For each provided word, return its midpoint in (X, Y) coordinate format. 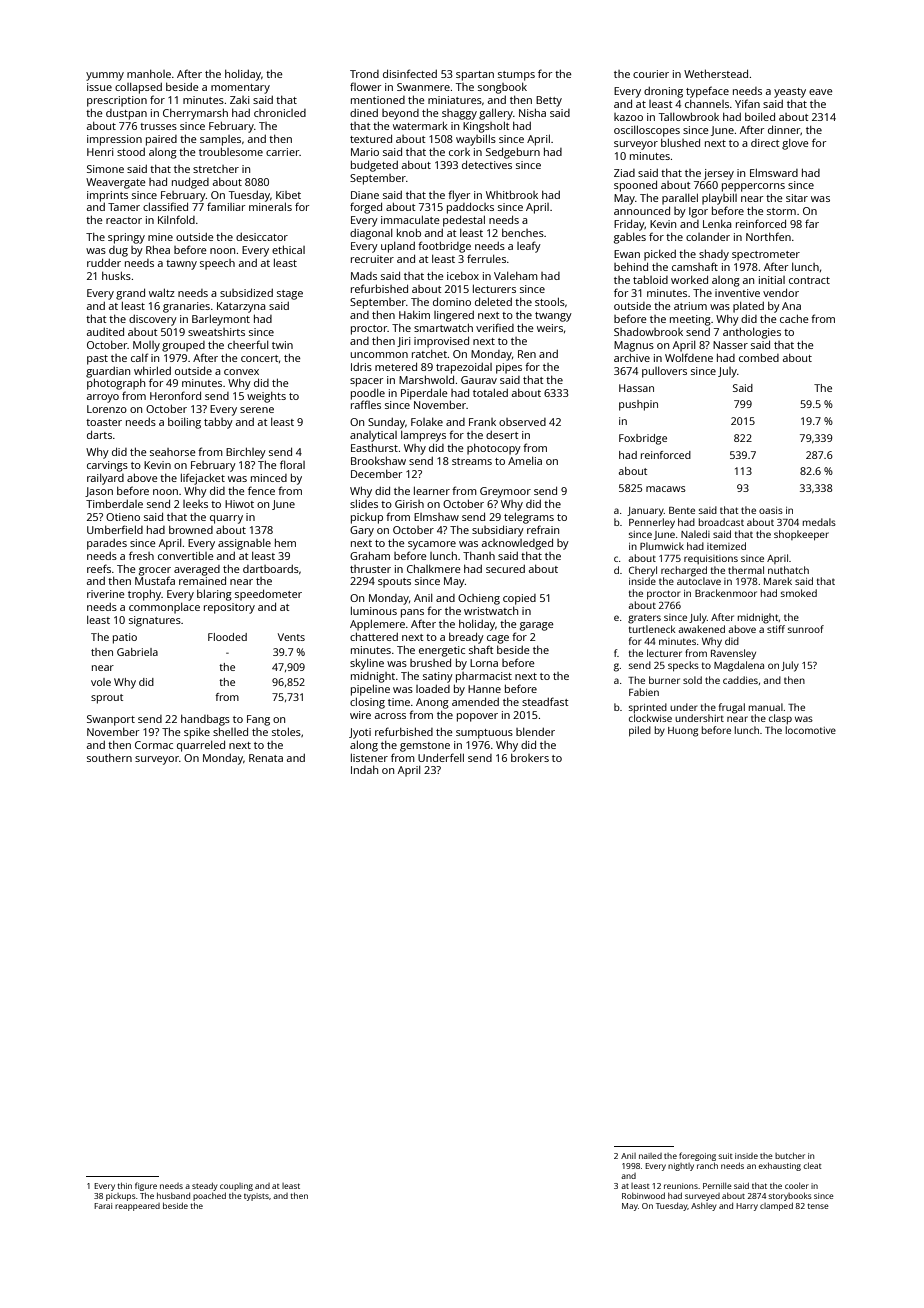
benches (523, 233)
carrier (283, 152)
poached (209, 1196)
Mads (364, 276)
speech (217, 264)
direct (765, 143)
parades (107, 544)
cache (794, 319)
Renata (266, 758)
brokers (530, 758)
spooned (635, 186)
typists (256, 1197)
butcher (790, 1156)
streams (472, 461)
